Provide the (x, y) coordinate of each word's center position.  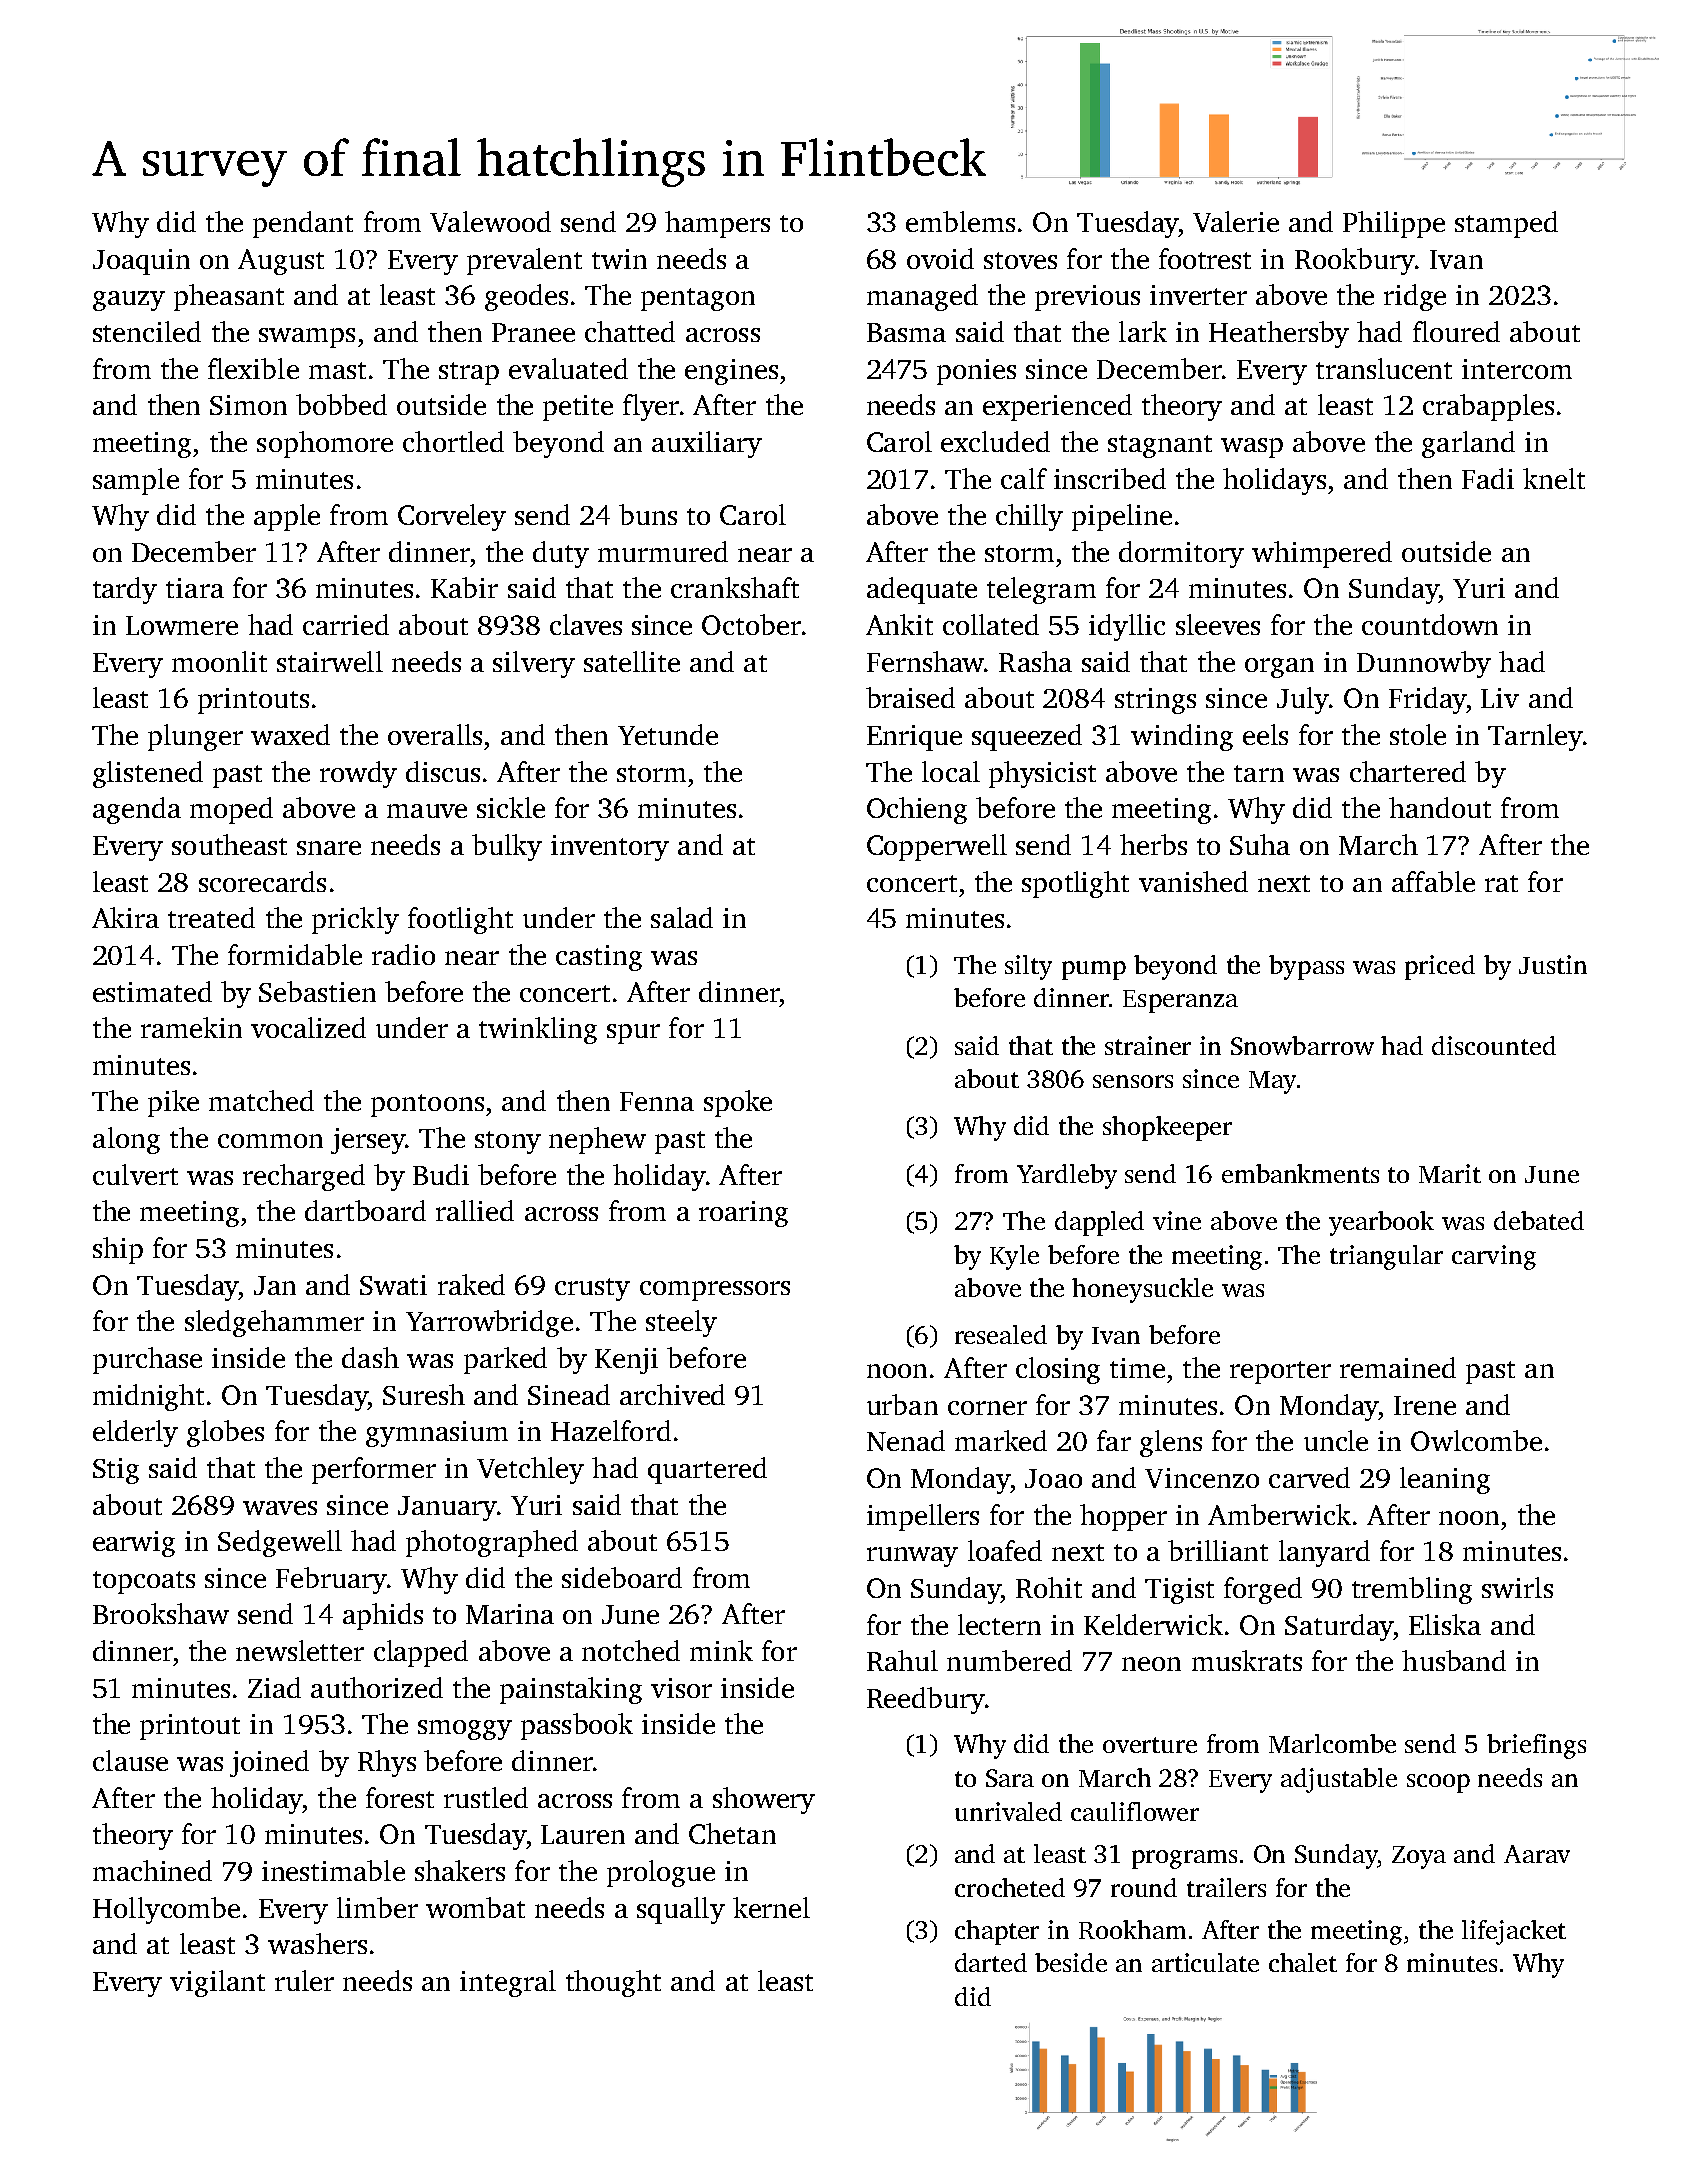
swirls (1517, 1587)
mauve (427, 811)
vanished (1193, 881)
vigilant (217, 1983)
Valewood (490, 221)
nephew (597, 1140)
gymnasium (437, 1434)
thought (613, 1983)
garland (1468, 444)
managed (922, 297)
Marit (1450, 1173)
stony (508, 1142)
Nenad (906, 1440)
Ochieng (917, 810)
